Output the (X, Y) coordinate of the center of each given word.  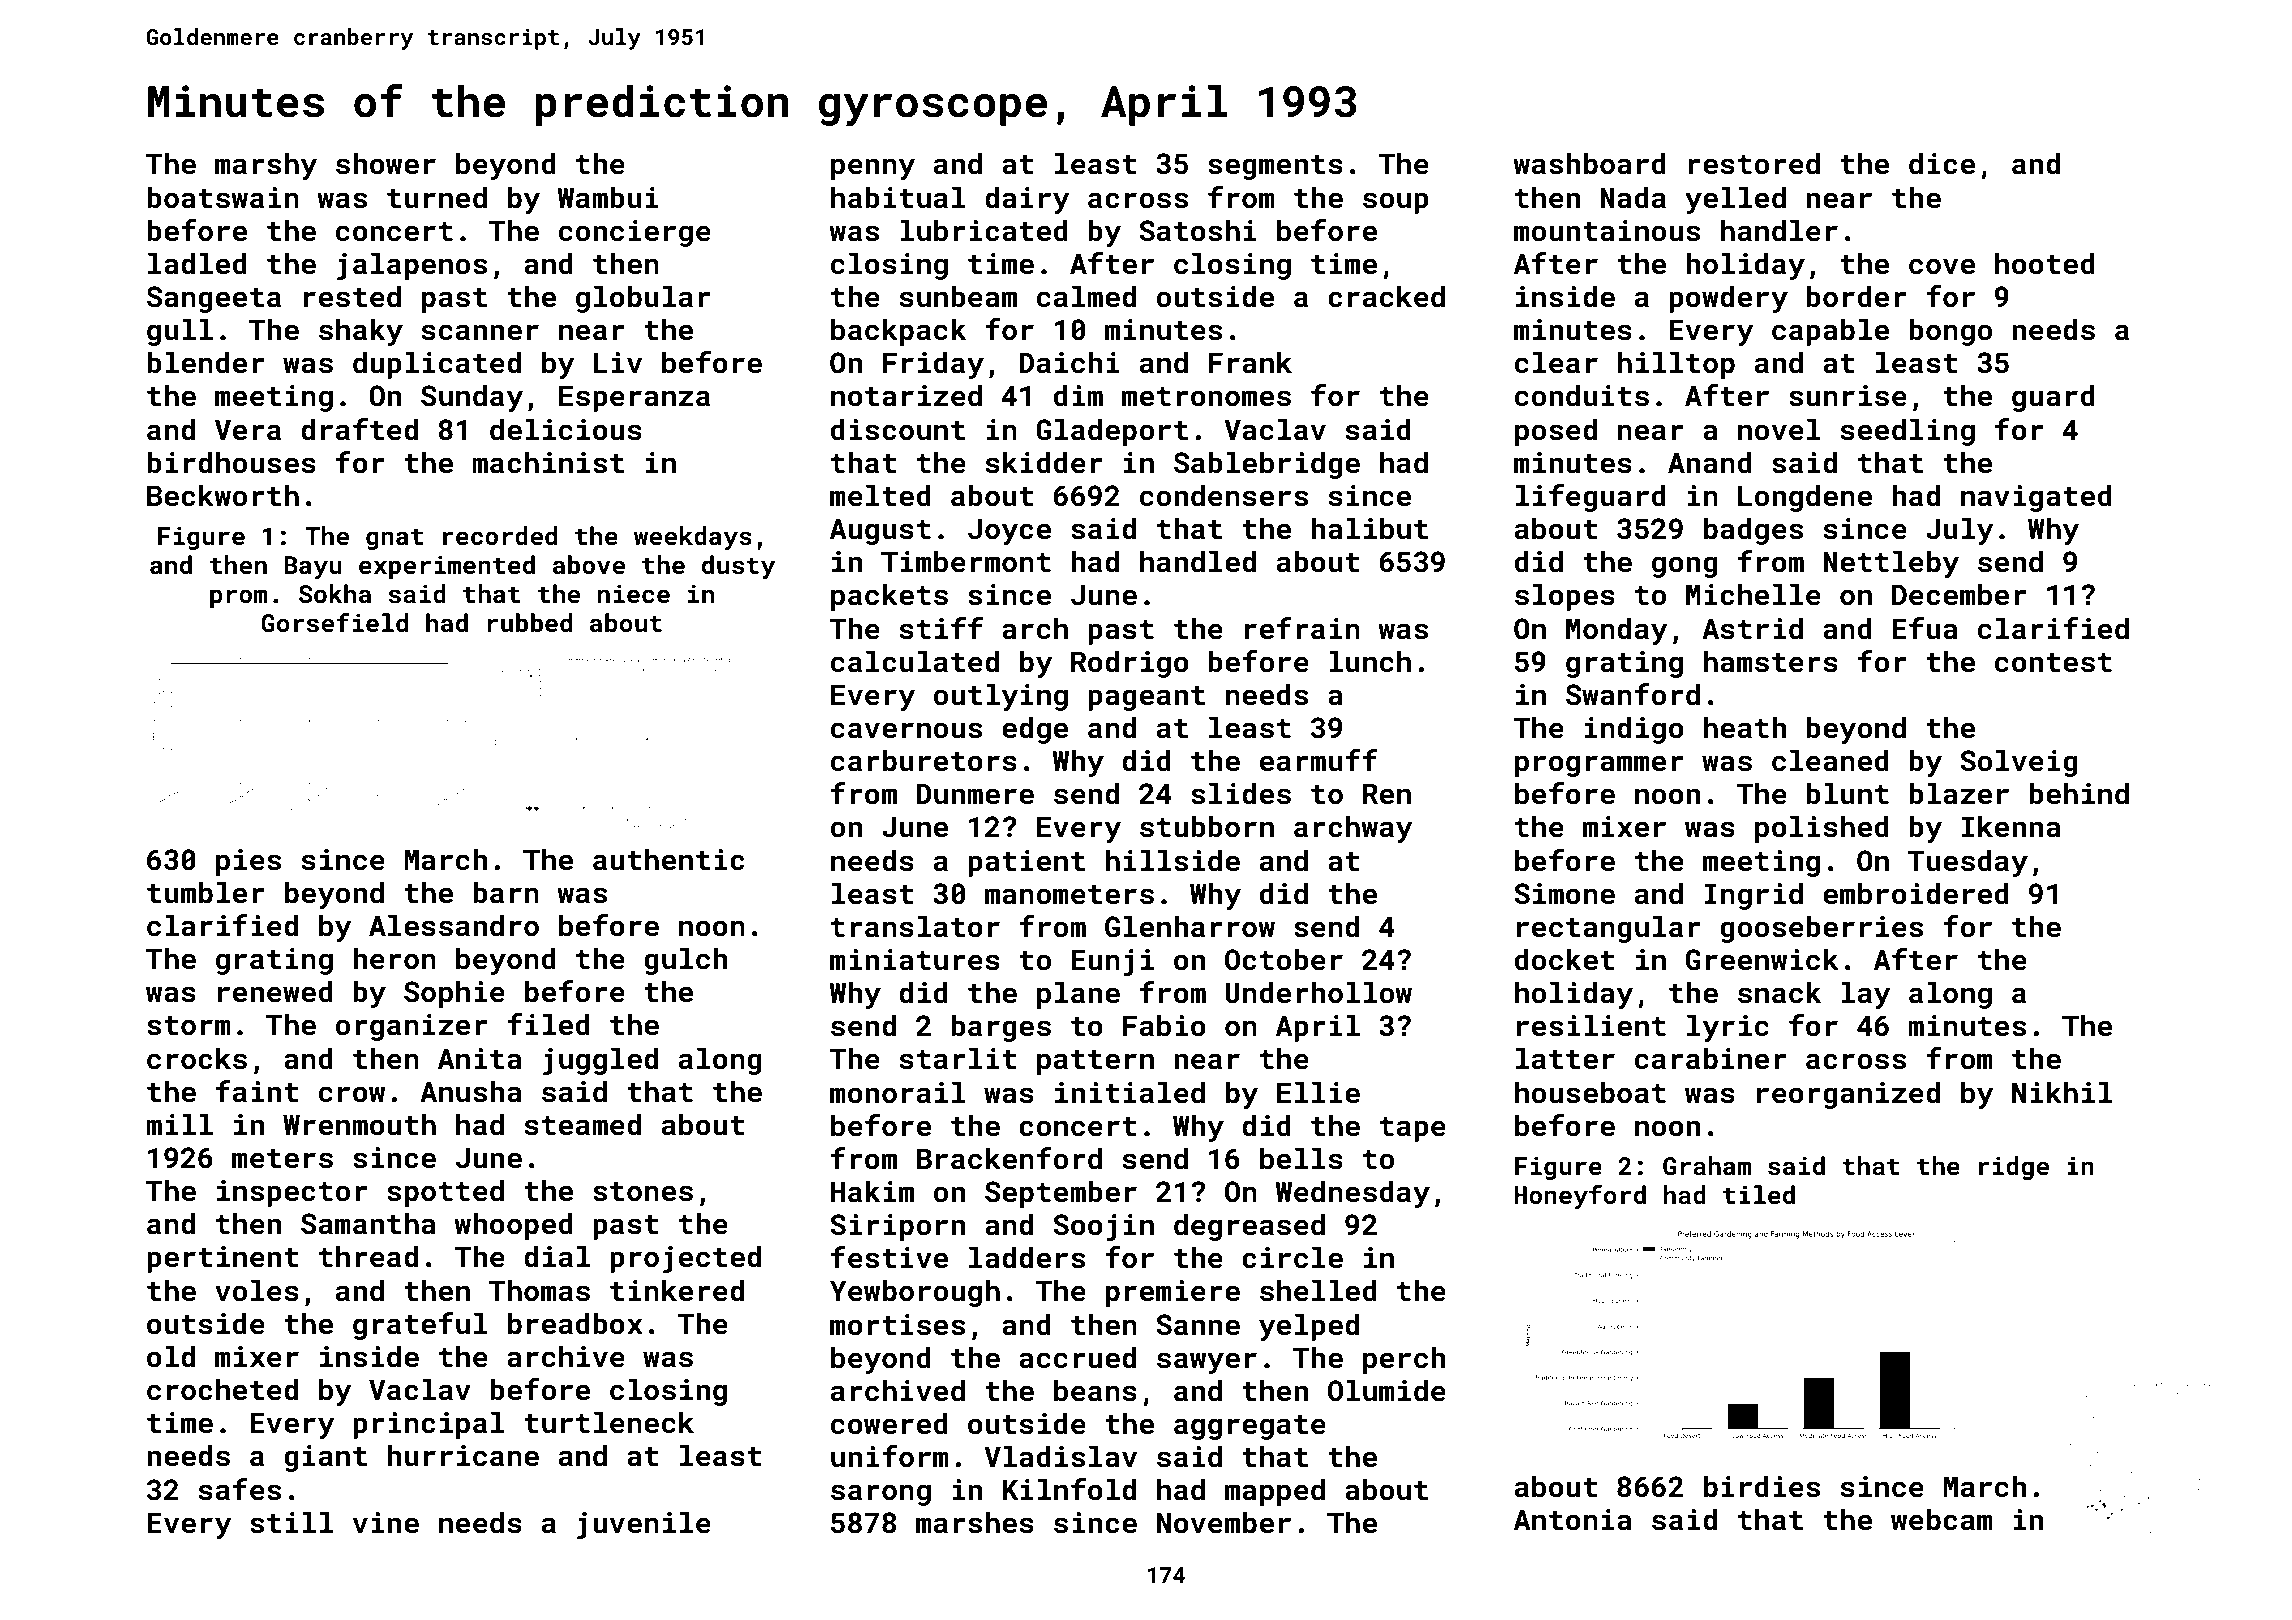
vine (386, 1523)
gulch (686, 961)
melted (880, 495)
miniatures (915, 960)
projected (685, 1259)
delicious (566, 429)
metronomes (1206, 397)
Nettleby (1891, 564)
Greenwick (1762, 959)
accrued (1077, 1357)
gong (1685, 567)
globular (643, 299)
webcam (1942, 1519)
